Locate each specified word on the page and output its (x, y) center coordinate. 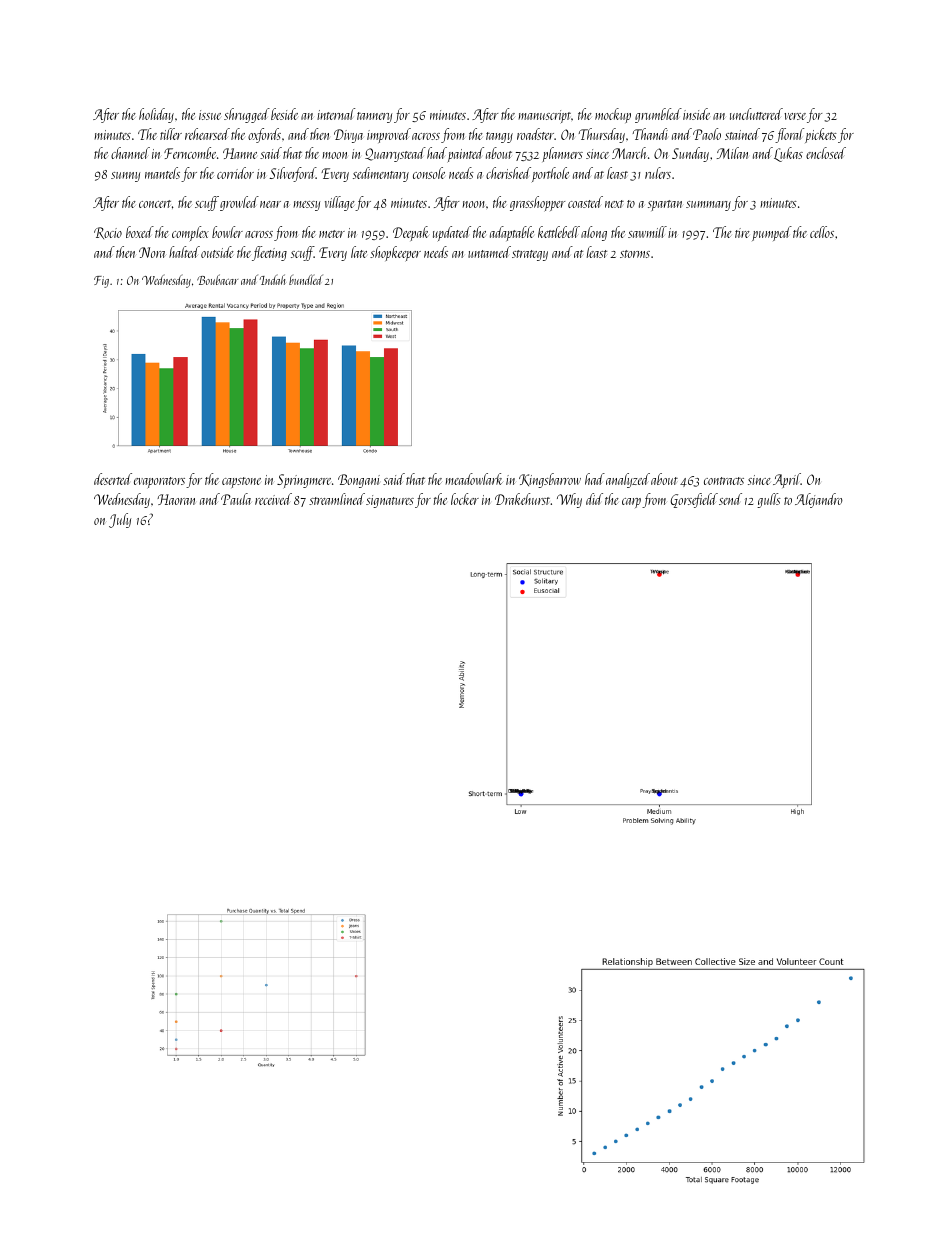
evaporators (159, 482)
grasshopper (537, 203)
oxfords (264, 135)
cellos (822, 232)
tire (742, 233)
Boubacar (217, 279)
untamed (489, 252)
